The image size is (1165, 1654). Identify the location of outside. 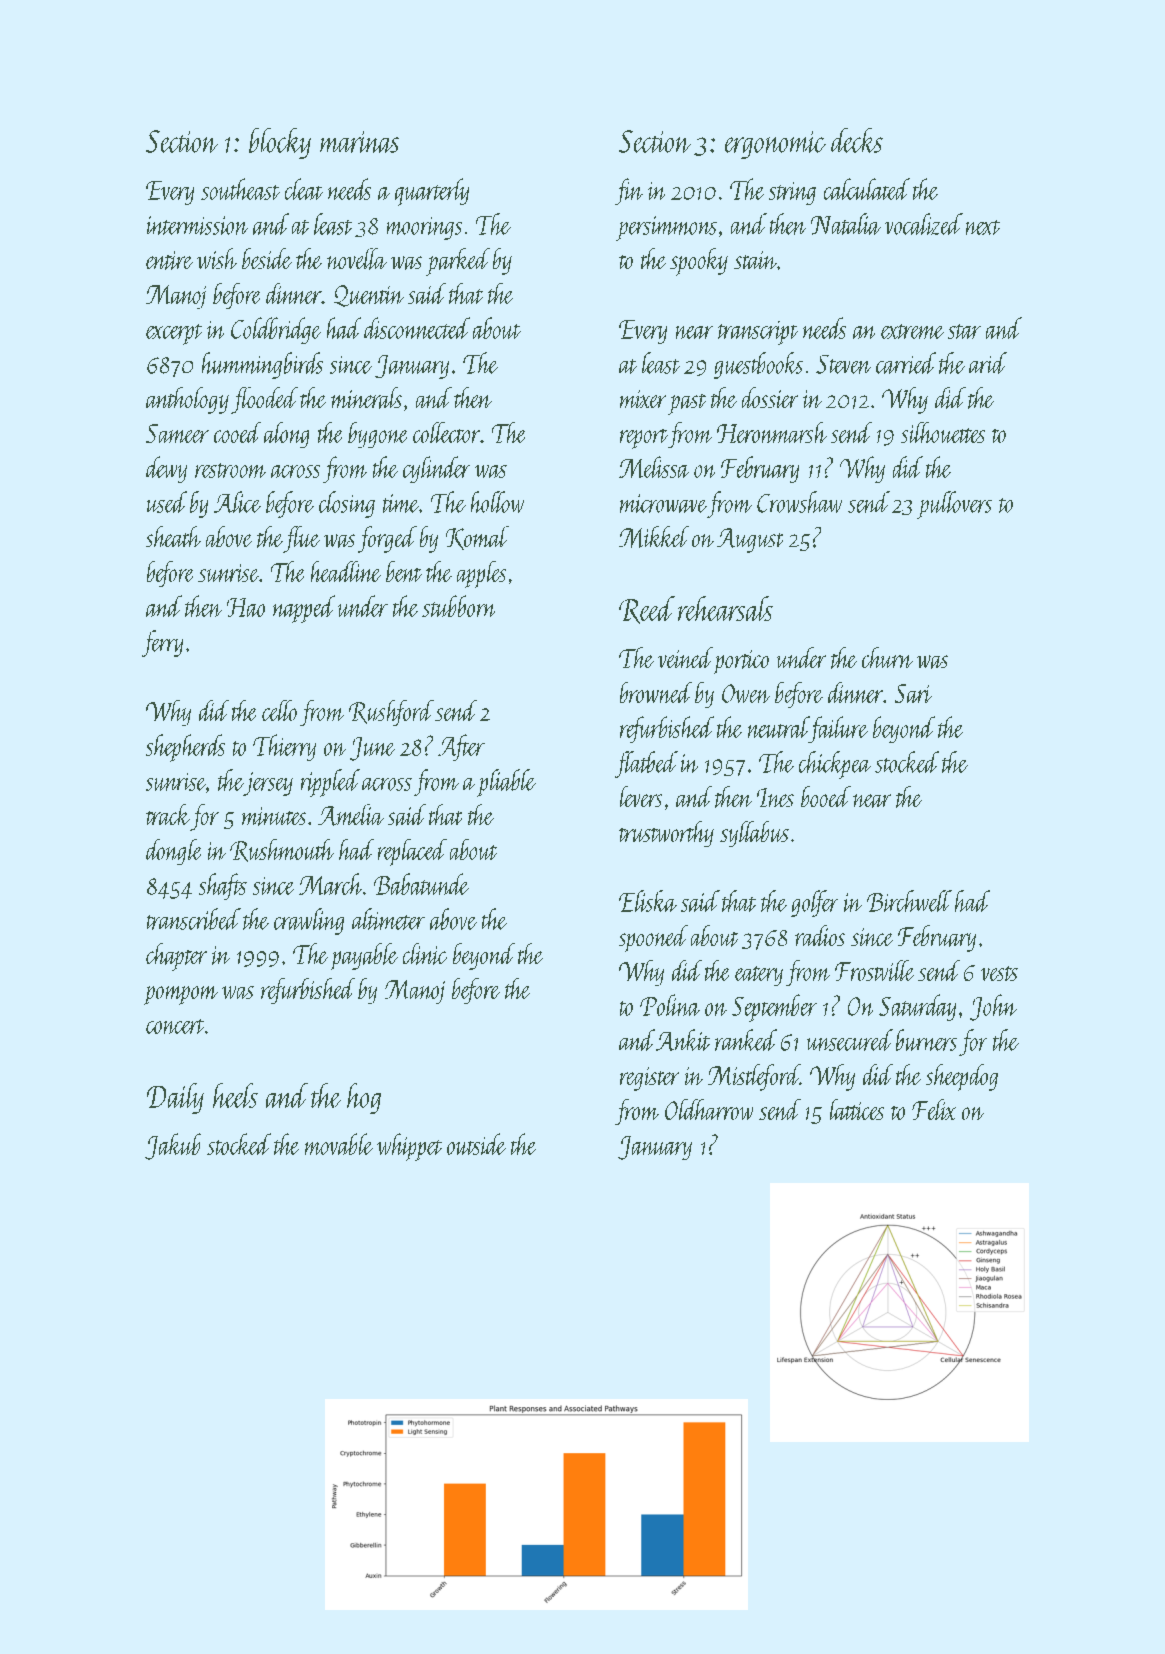
(476, 1144).
